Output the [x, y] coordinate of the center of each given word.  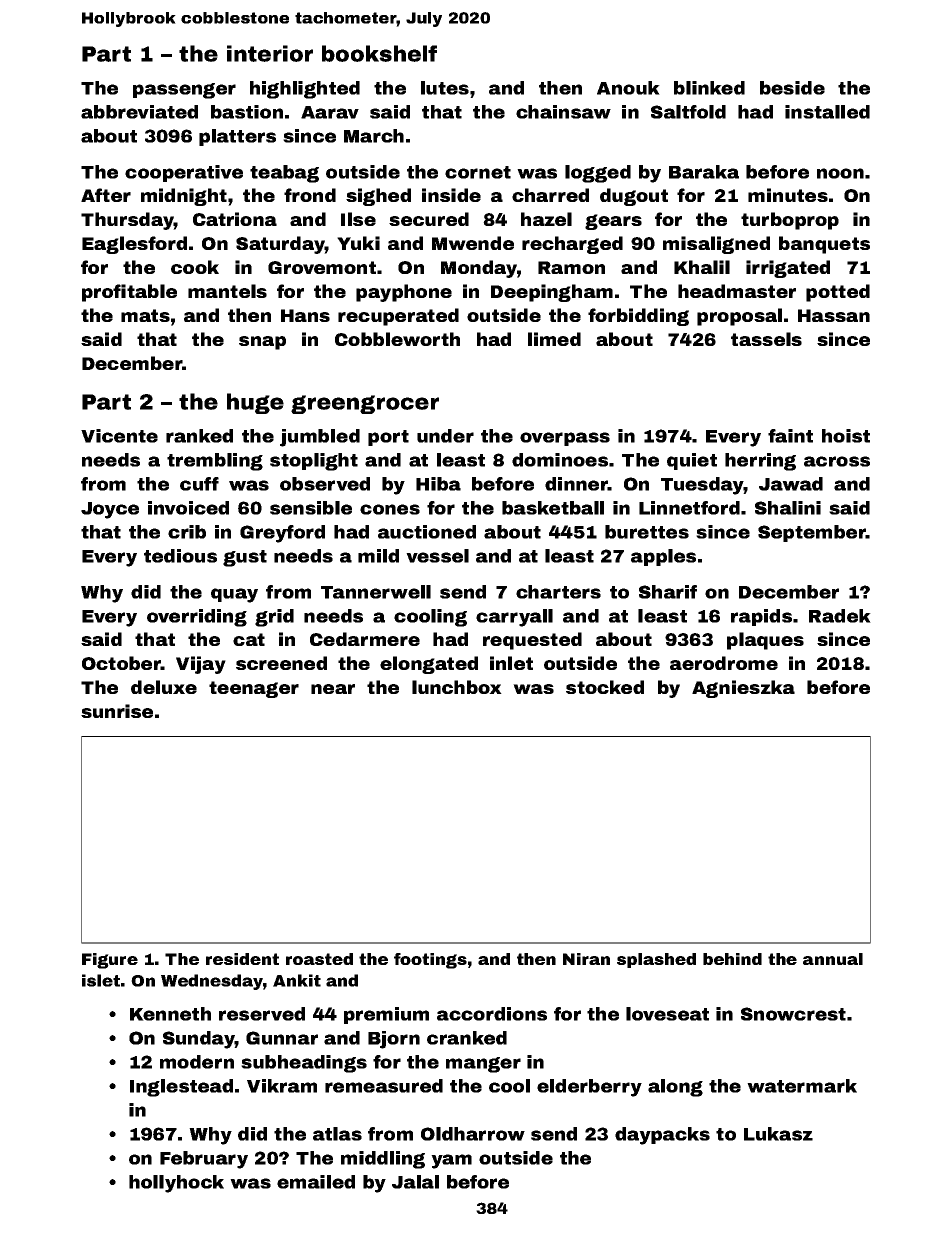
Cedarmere [365, 639]
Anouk [628, 88]
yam [451, 1161]
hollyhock [176, 1184]
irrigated [788, 269]
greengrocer [365, 404]
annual [833, 959]
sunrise [117, 711]
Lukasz [778, 1134]
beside [792, 88]
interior [270, 53]
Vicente [119, 436]
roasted [319, 959]
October [121, 663]
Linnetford [689, 508]
